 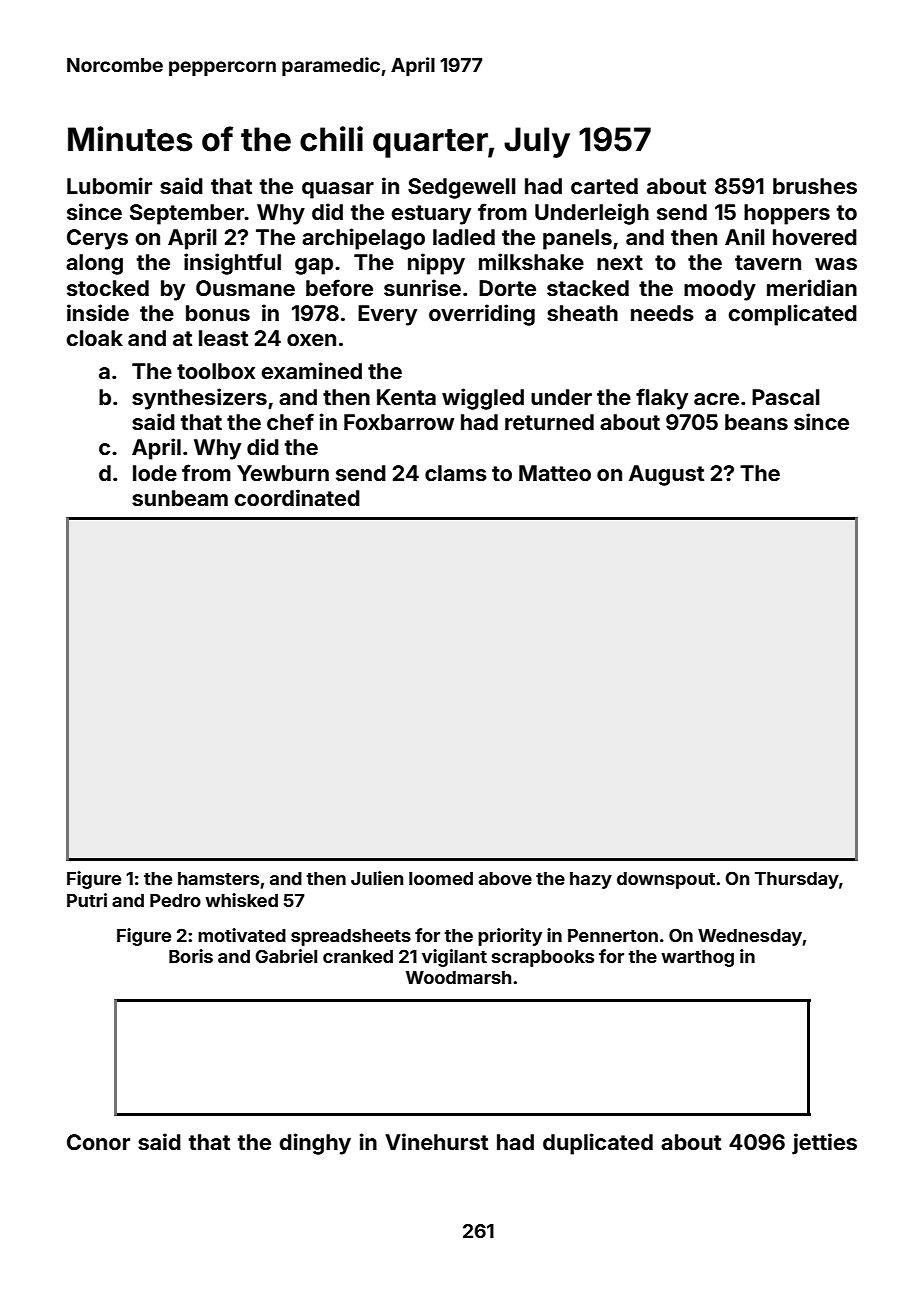 What do you see at coordinates (666, 880) in the image?
I see `downspout` at bounding box center [666, 880].
